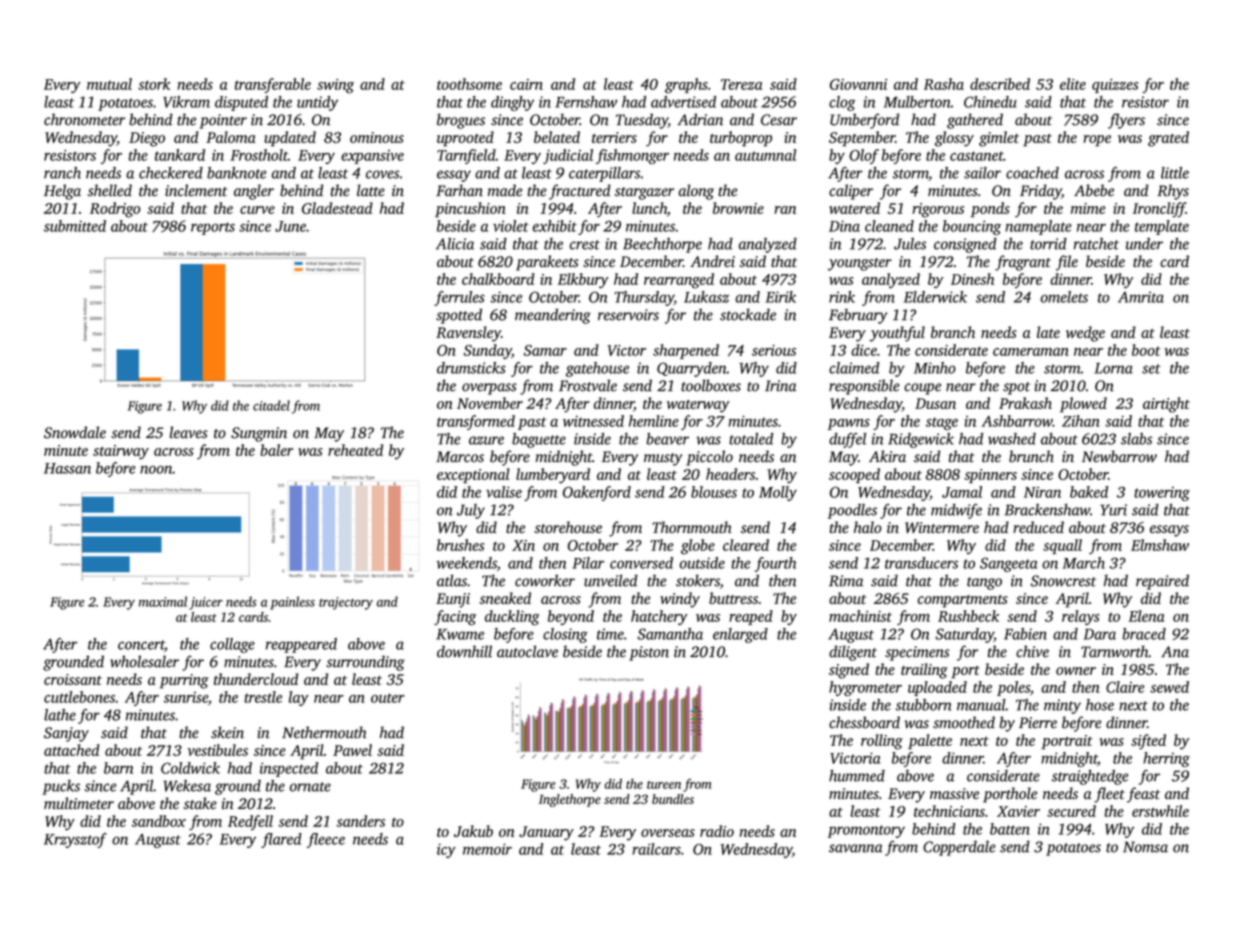  I want to click on noon, so click(156, 469).
